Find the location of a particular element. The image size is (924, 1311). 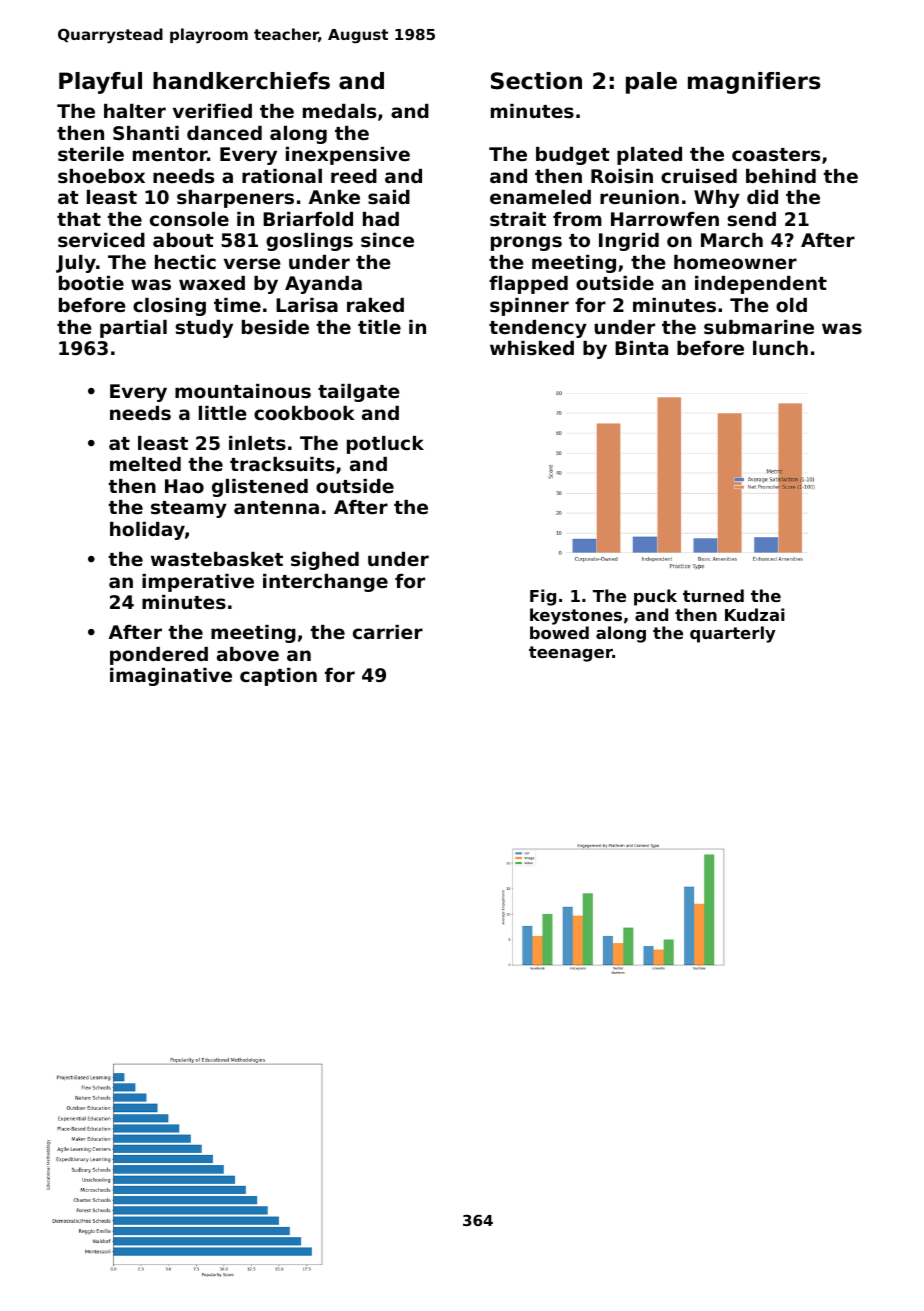

lunch is located at coordinates (780, 348).
